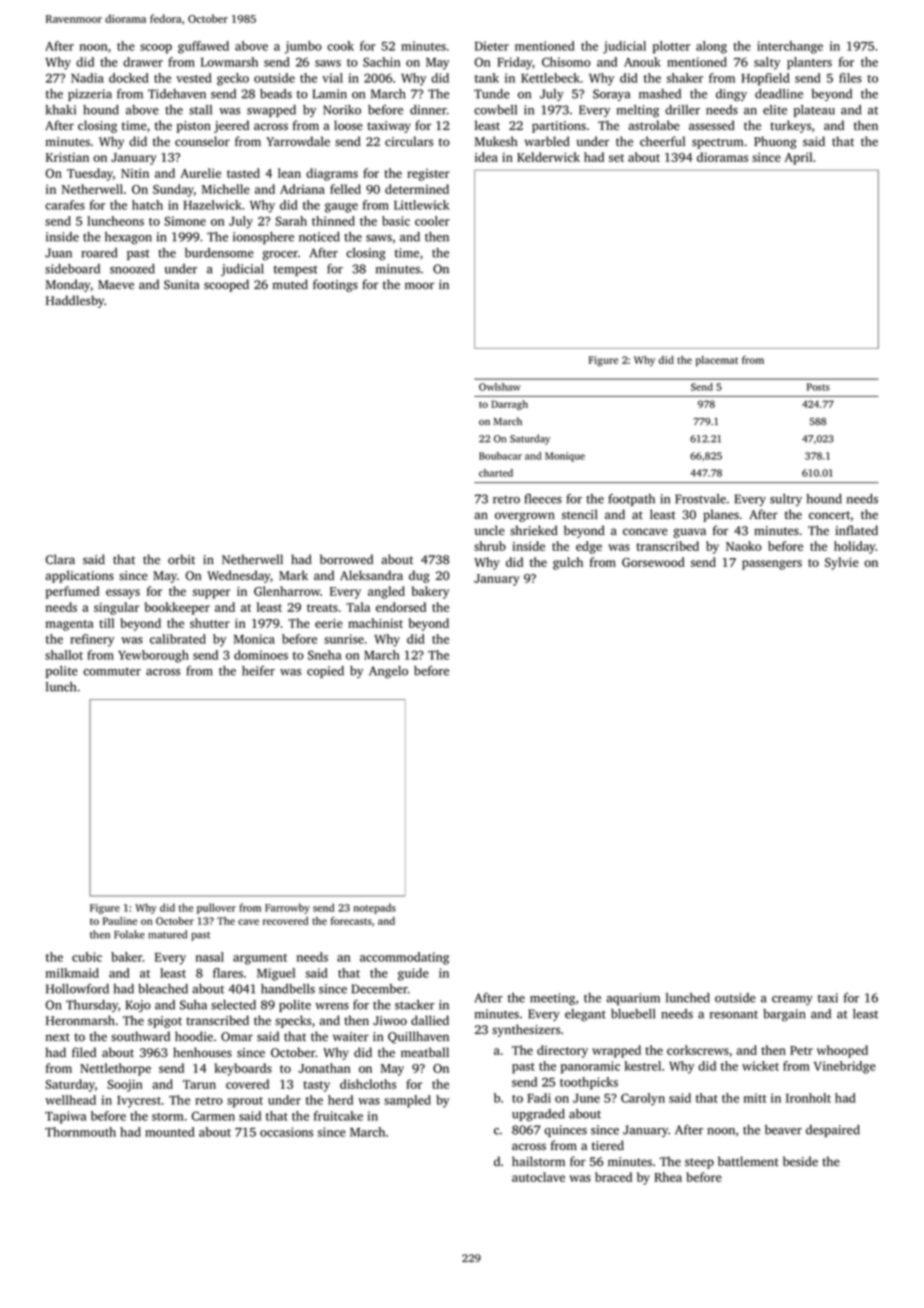  What do you see at coordinates (153, 656) in the screenshot?
I see `Yewborough` at bounding box center [153, 656].
